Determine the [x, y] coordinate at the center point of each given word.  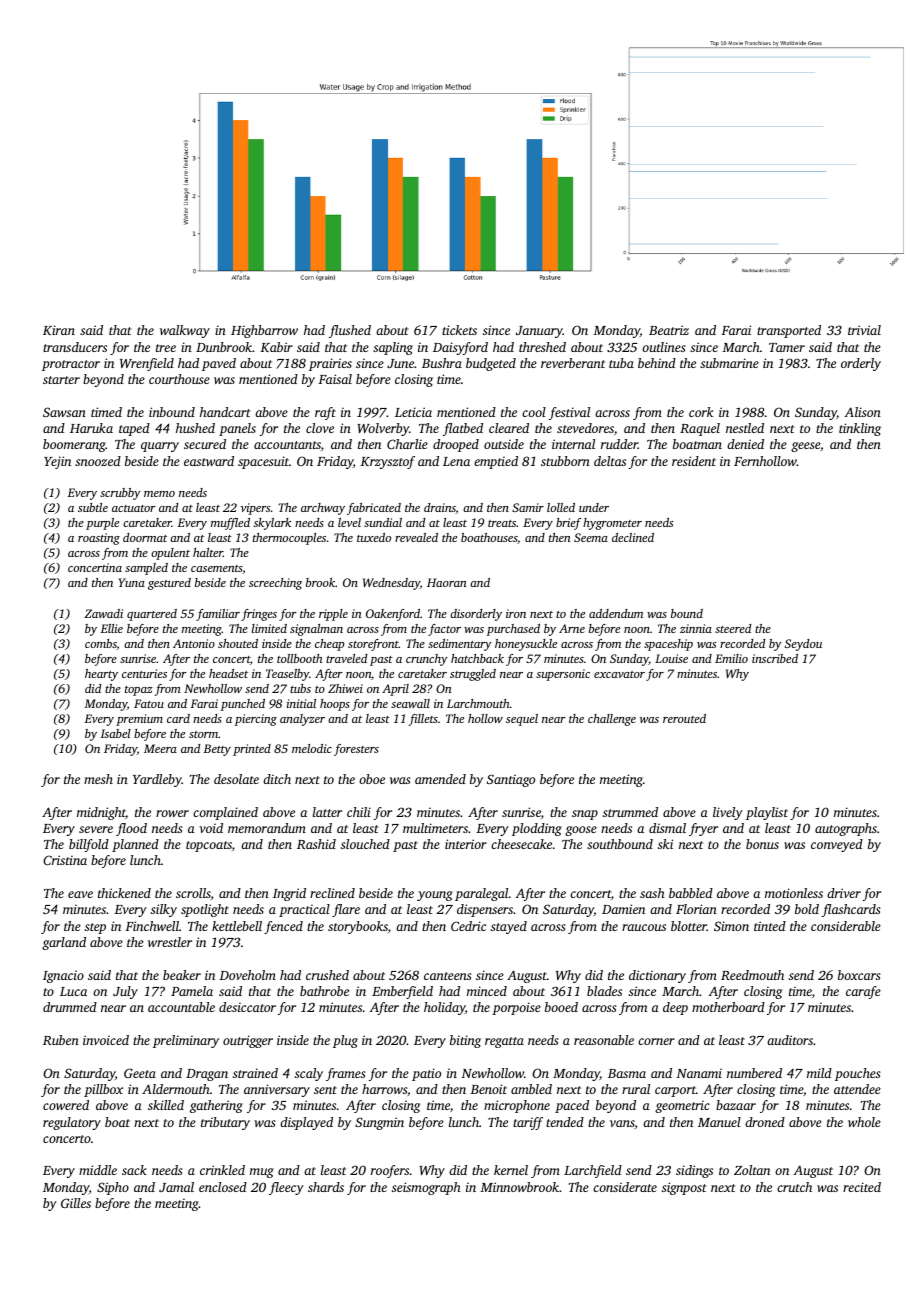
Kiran [59, 330]
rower [172, 813]
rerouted [684, 718]
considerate [625, 1187]
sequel [522, 720]
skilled [166, 1105]
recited [862, 1187]
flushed [350, 331]
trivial [864, 330]
